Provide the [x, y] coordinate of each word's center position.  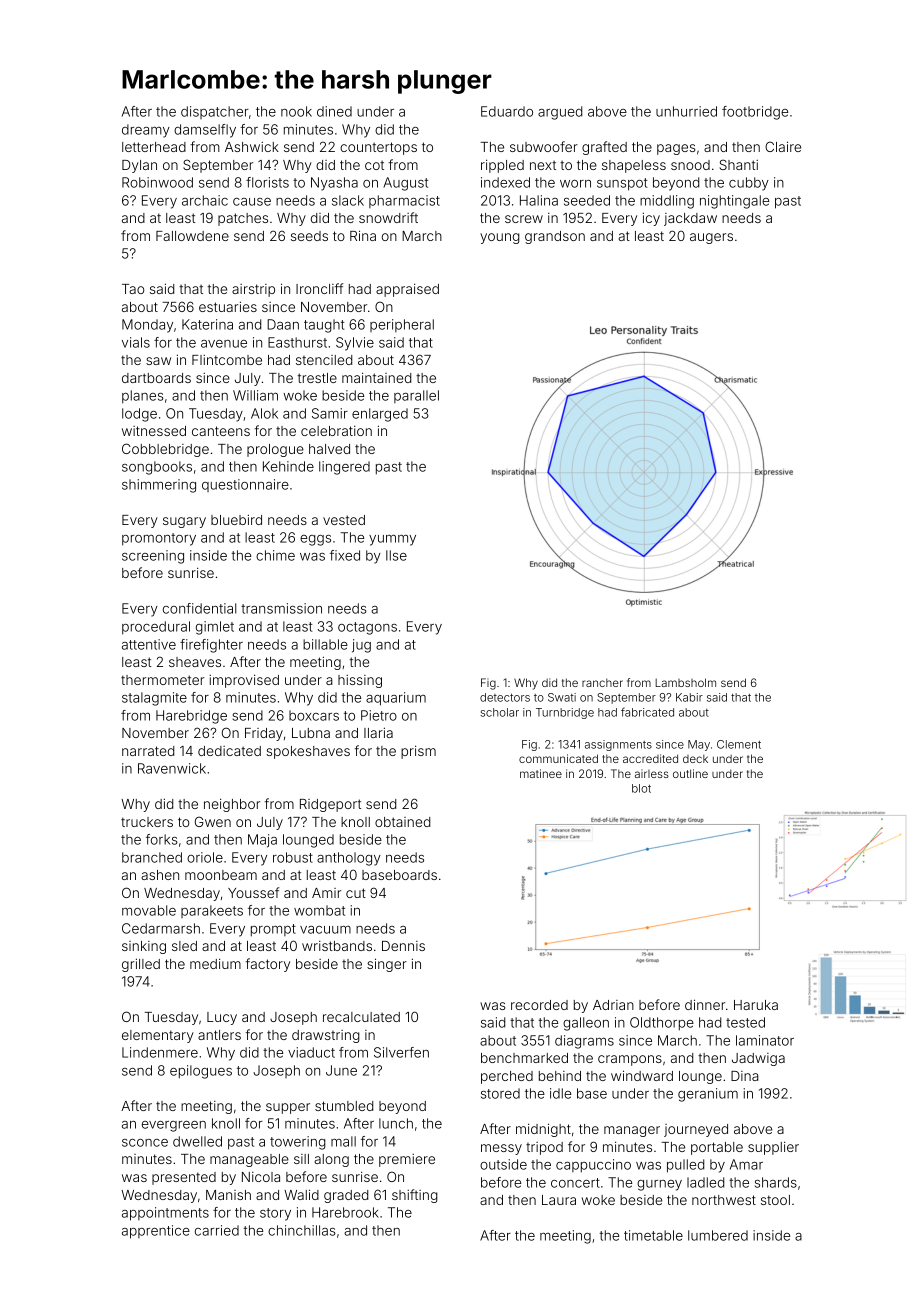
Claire [783, 146]
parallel [416, 396]
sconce [145, 1143]
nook [296, 111]
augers [711, 238]
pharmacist [404, 201]
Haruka [756, 1005]
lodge [139, 415]
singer [387, 965]
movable [149, 910]
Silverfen [401, 1052]
